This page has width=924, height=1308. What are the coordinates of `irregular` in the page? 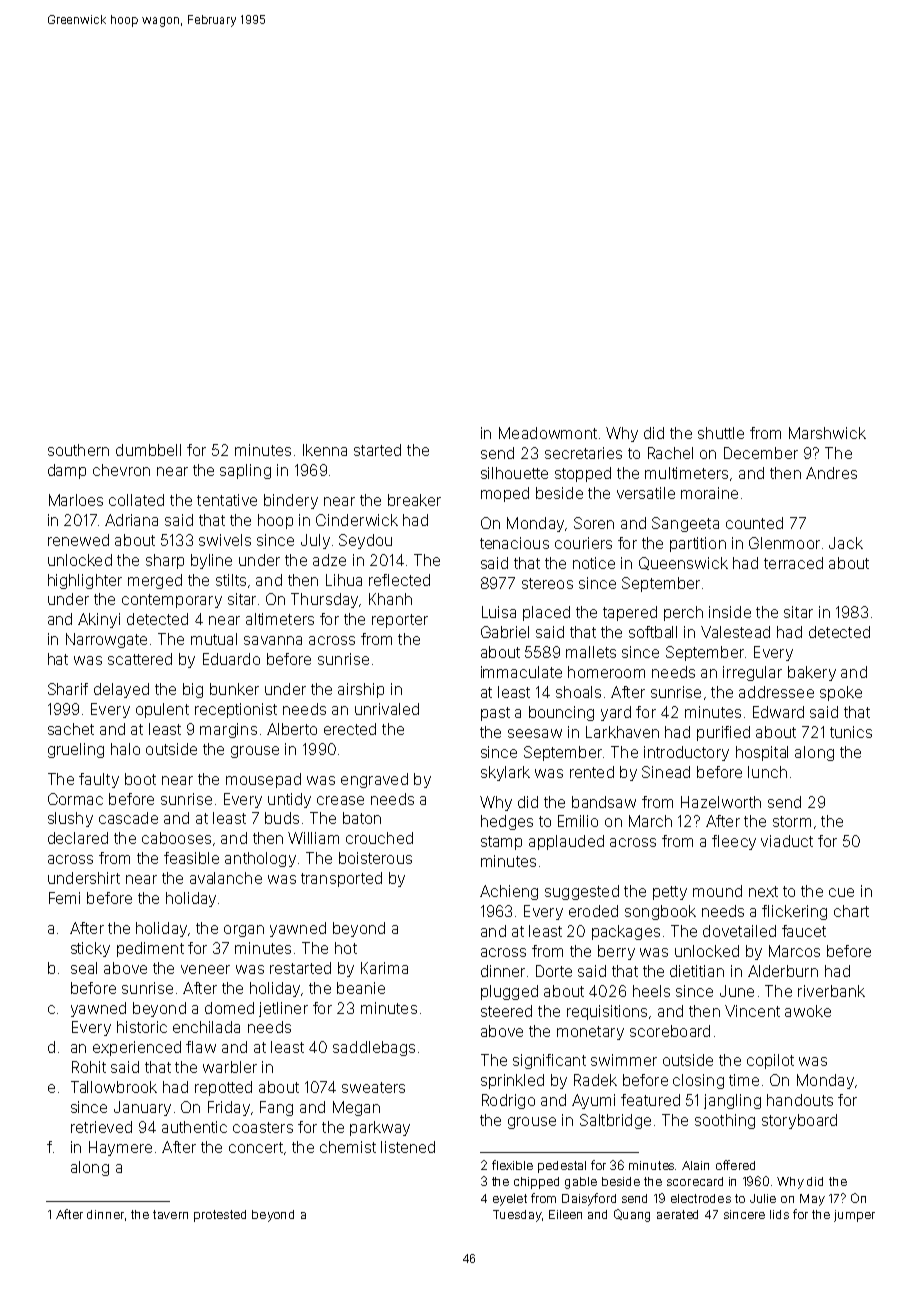 It's located at (752, 673).
